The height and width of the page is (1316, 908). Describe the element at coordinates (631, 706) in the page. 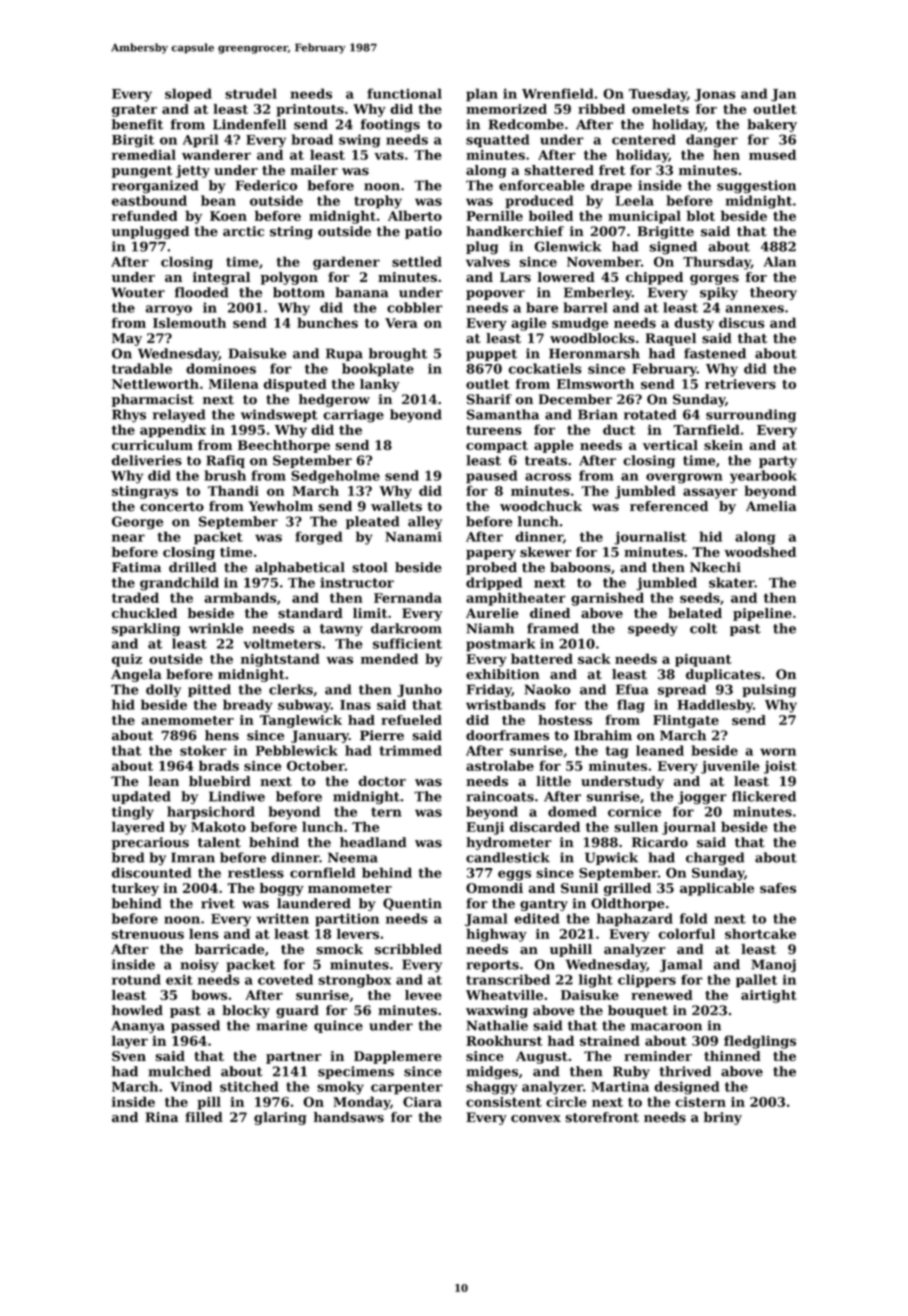

I see `flag` at that location.
